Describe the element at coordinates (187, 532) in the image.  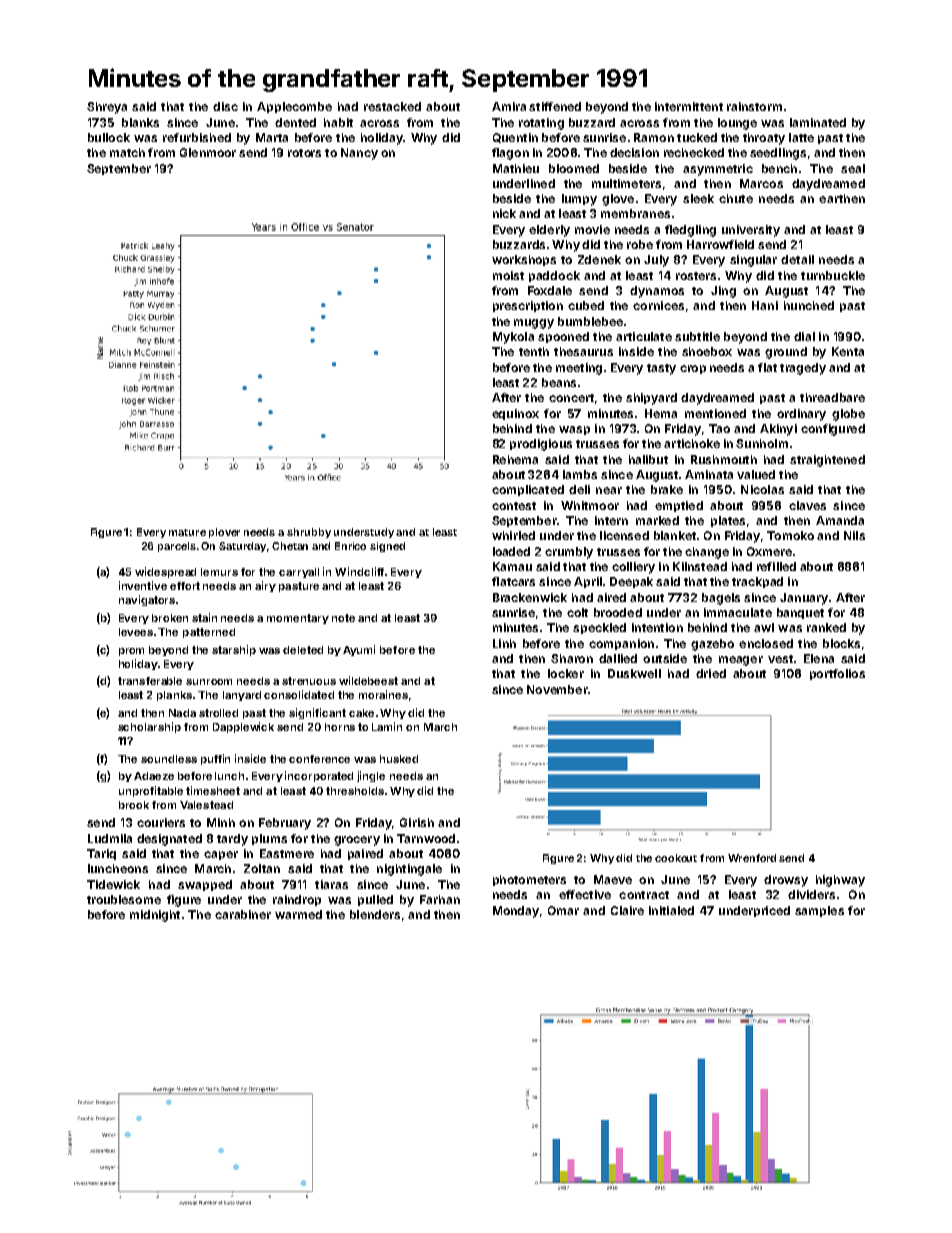
I see `mature` at that location.
